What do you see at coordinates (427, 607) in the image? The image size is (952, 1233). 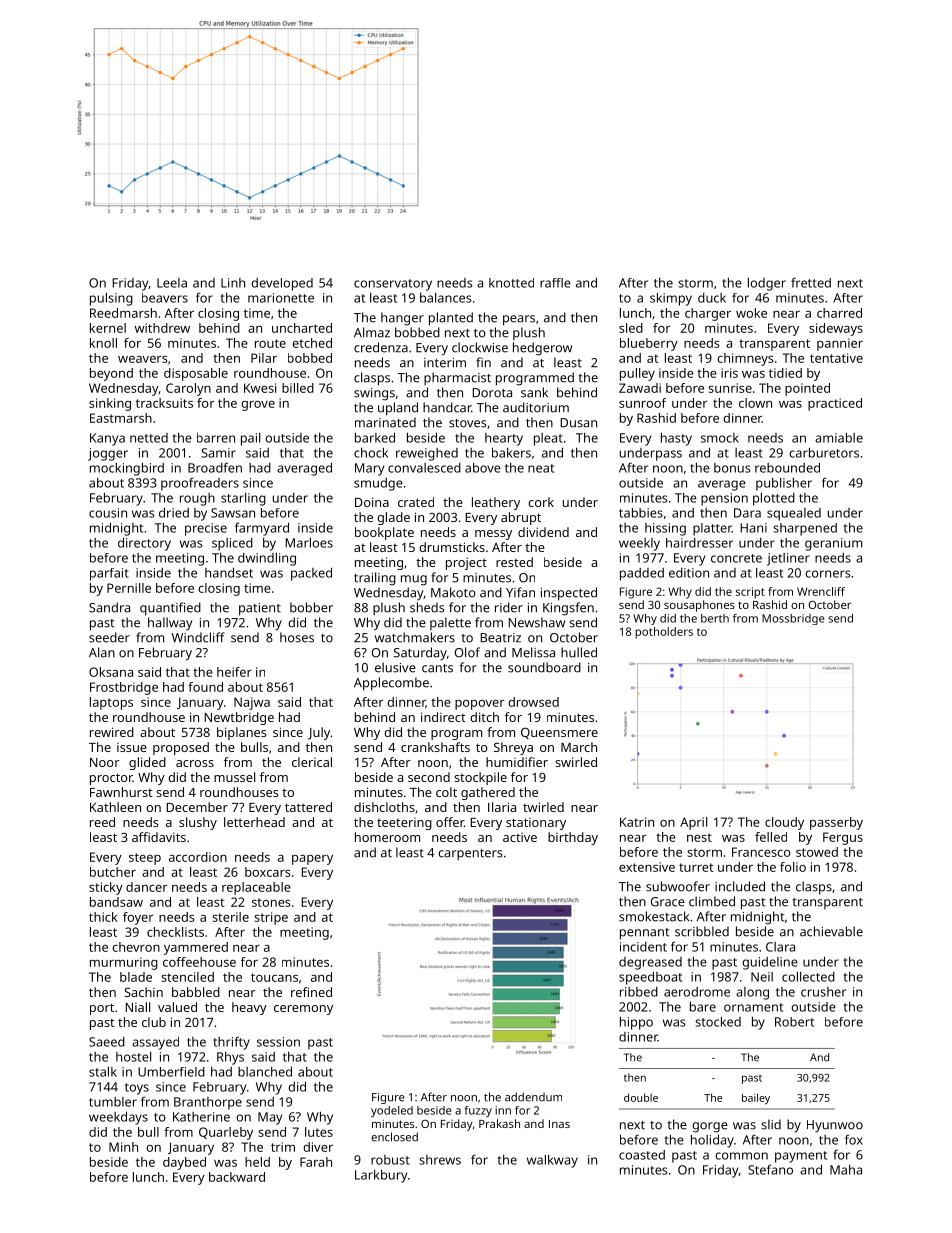 I see `sheds` at bounding box center [427, 607].
